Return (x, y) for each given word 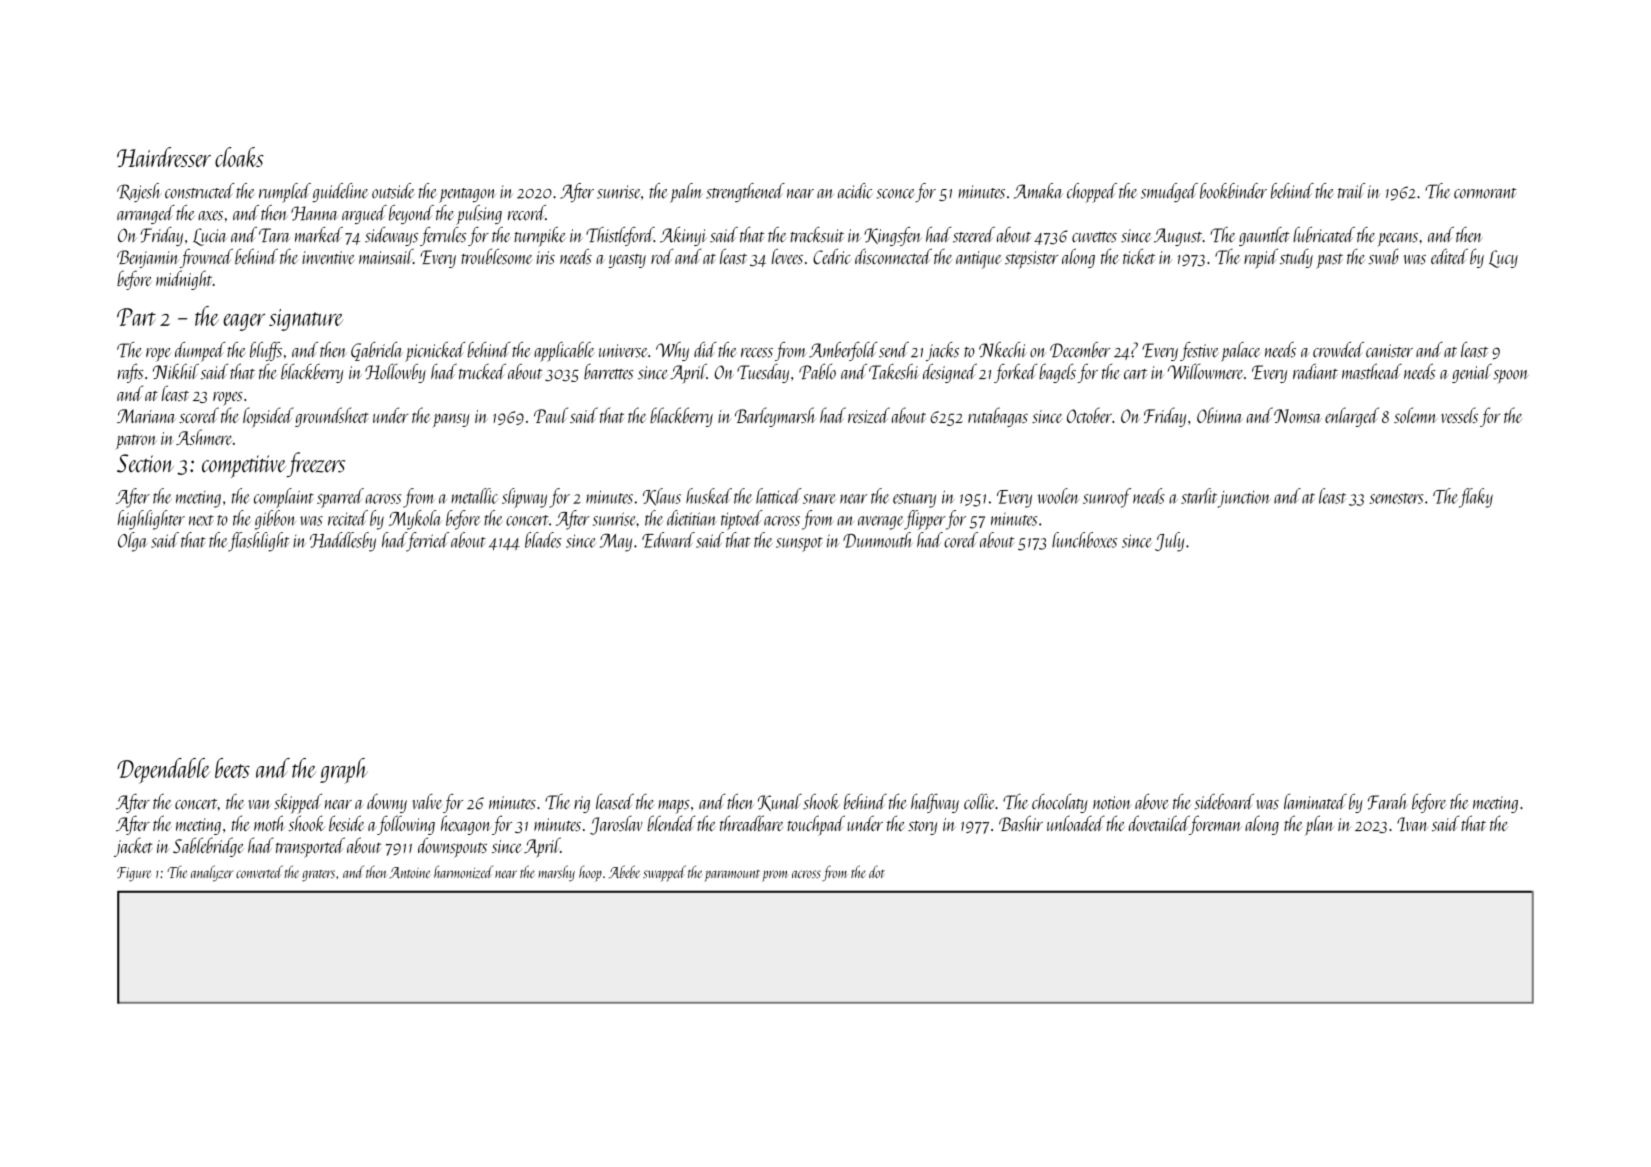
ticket (1139, 256)
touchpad (816, 825)
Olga (133, 542)
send (894, 350)
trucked (482, 371)
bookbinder (1233, 191)
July (1169, 542)
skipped (298, 804)
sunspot (799, 544)
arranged (146, 214)
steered (974, 235)
